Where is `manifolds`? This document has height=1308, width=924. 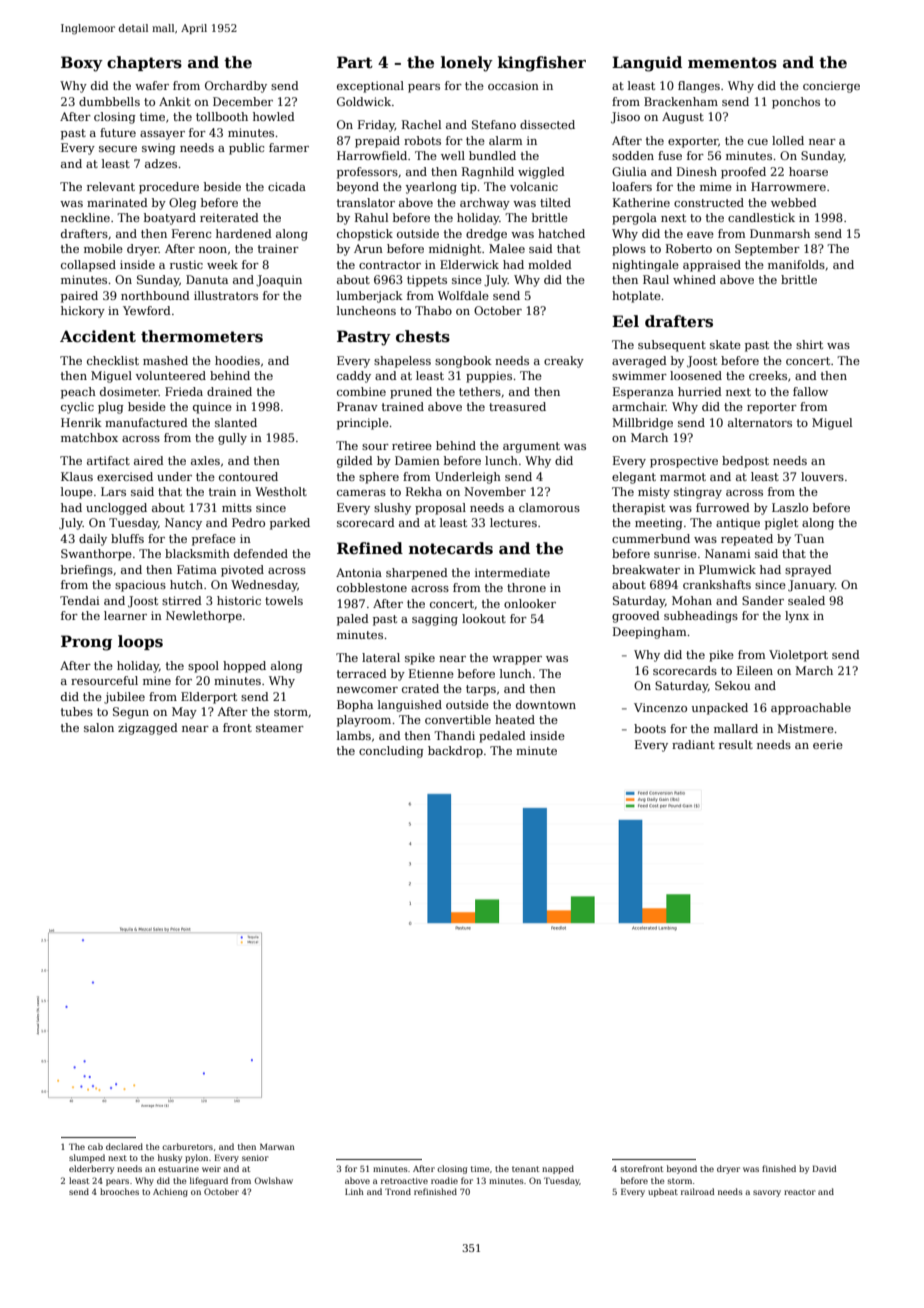 manifolds is located at coordinates (796, 264).
